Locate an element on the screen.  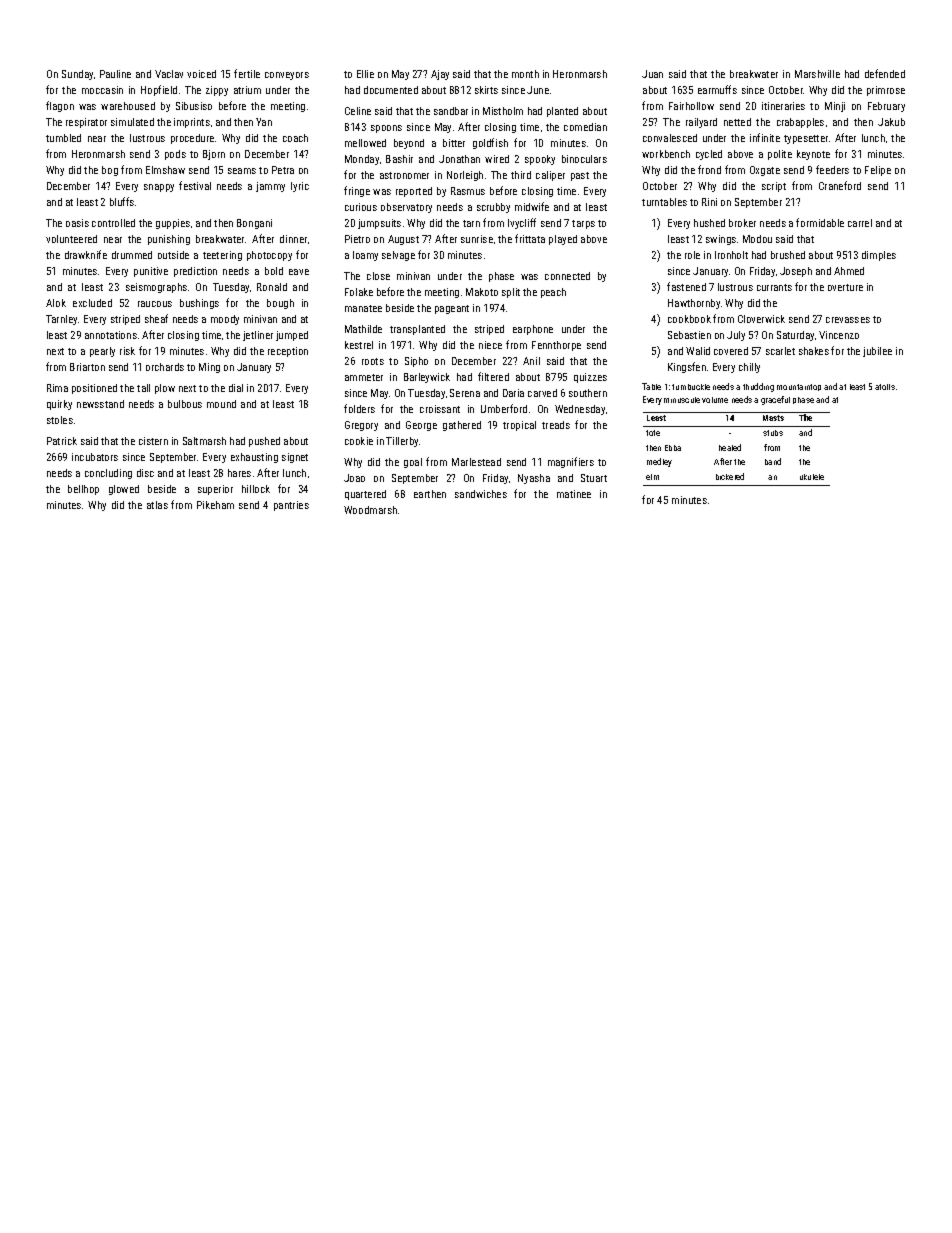
atlas is located at coordinates (157, 505).
